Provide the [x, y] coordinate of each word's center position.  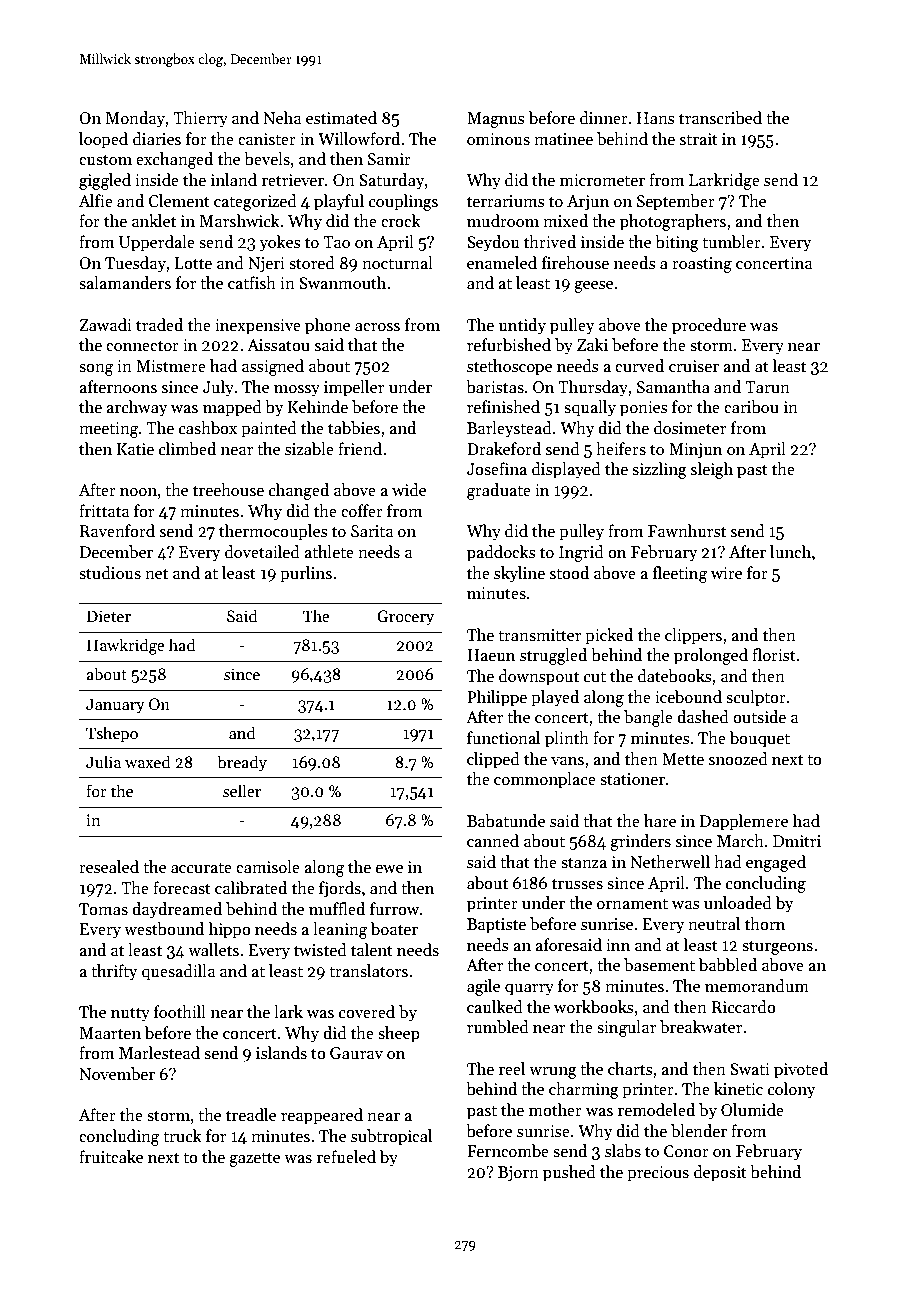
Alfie [96, 201]
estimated [341, 118]
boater [394, 929]
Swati [750, 1069]
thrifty [114, 972]
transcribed [720, 118]
